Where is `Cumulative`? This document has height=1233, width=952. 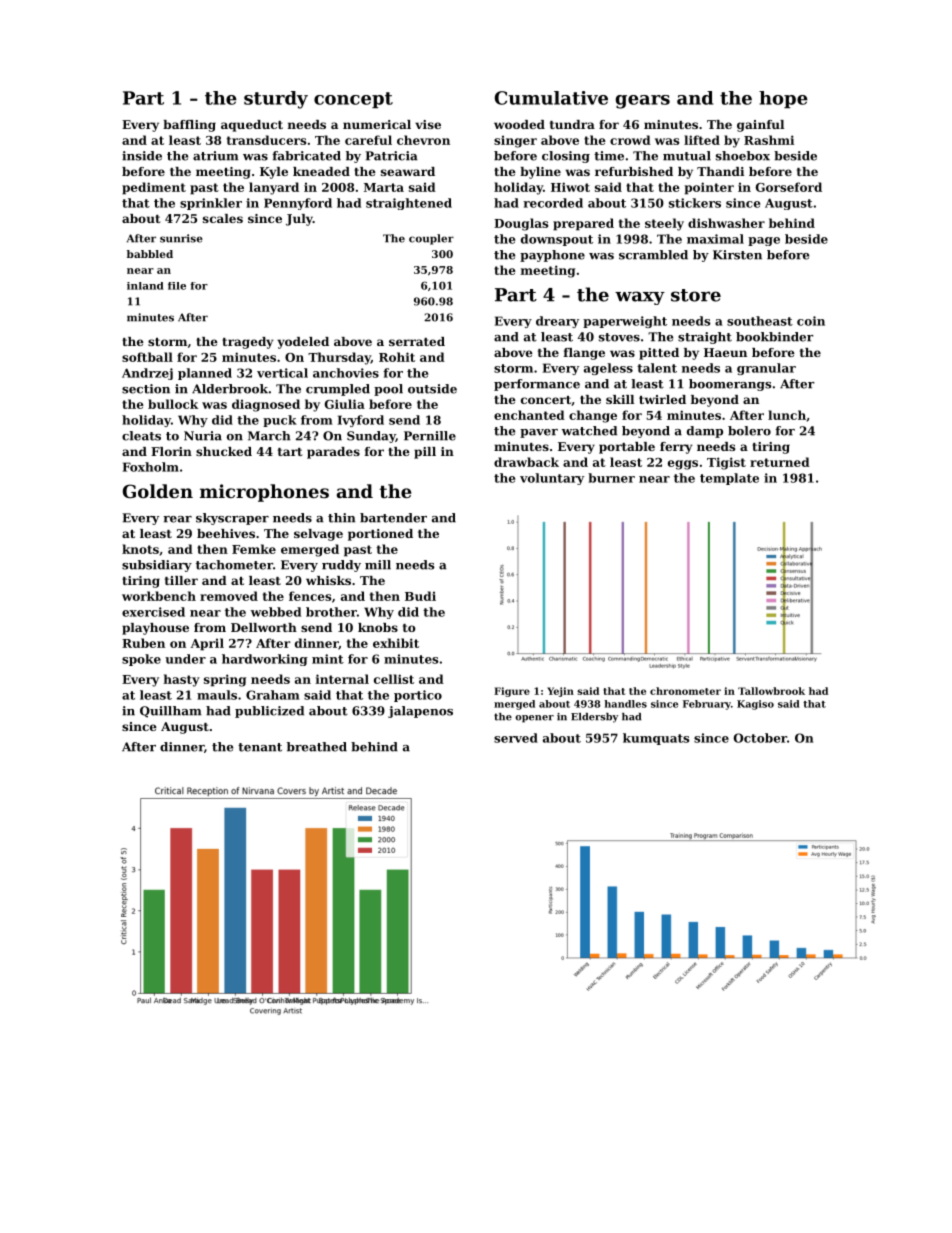
Cumulative is located at coordinates (551, 98).
